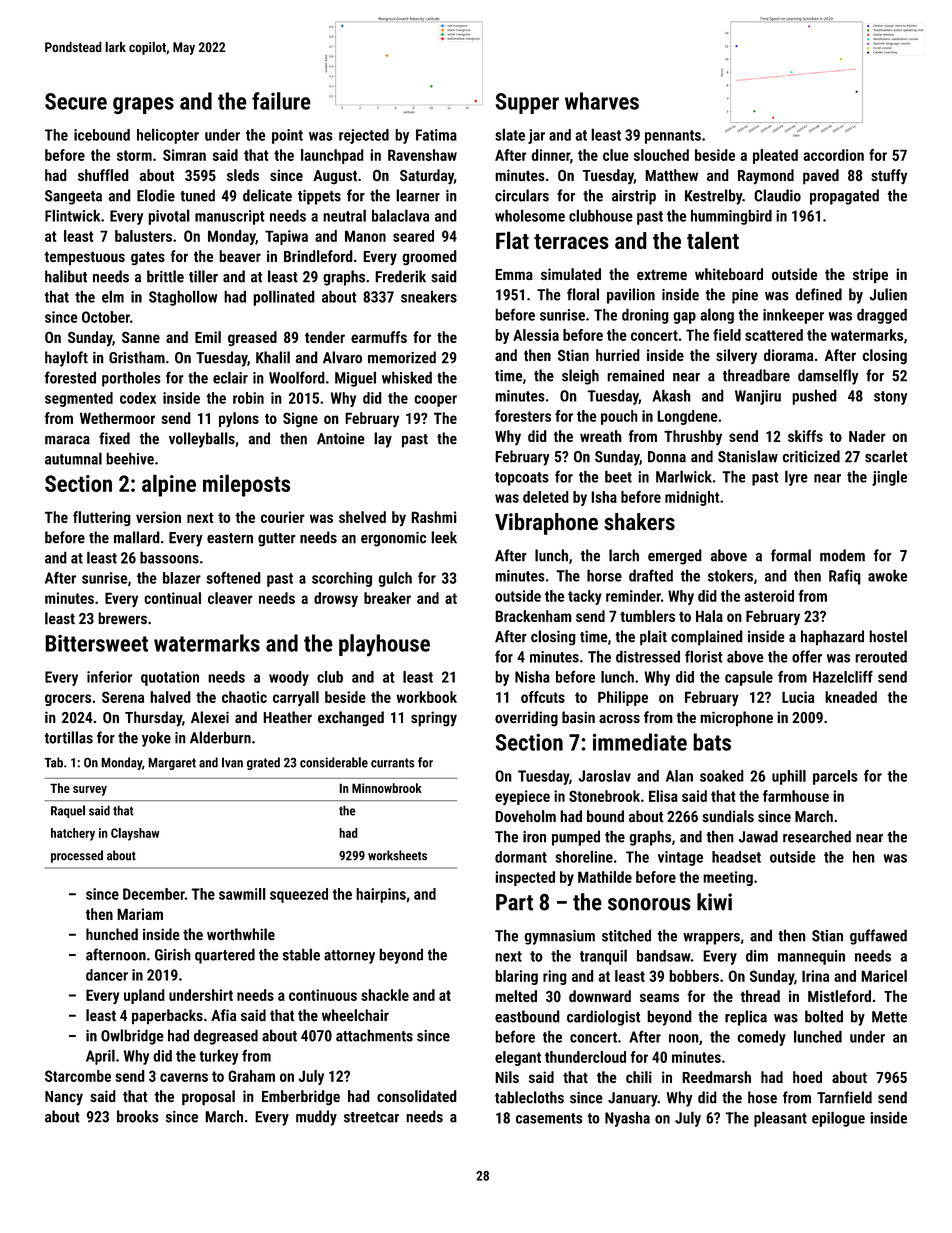 Image resolution: width=952 pixels, height=1233 pixels. I want to click on Mette, so click(889, 1017).
